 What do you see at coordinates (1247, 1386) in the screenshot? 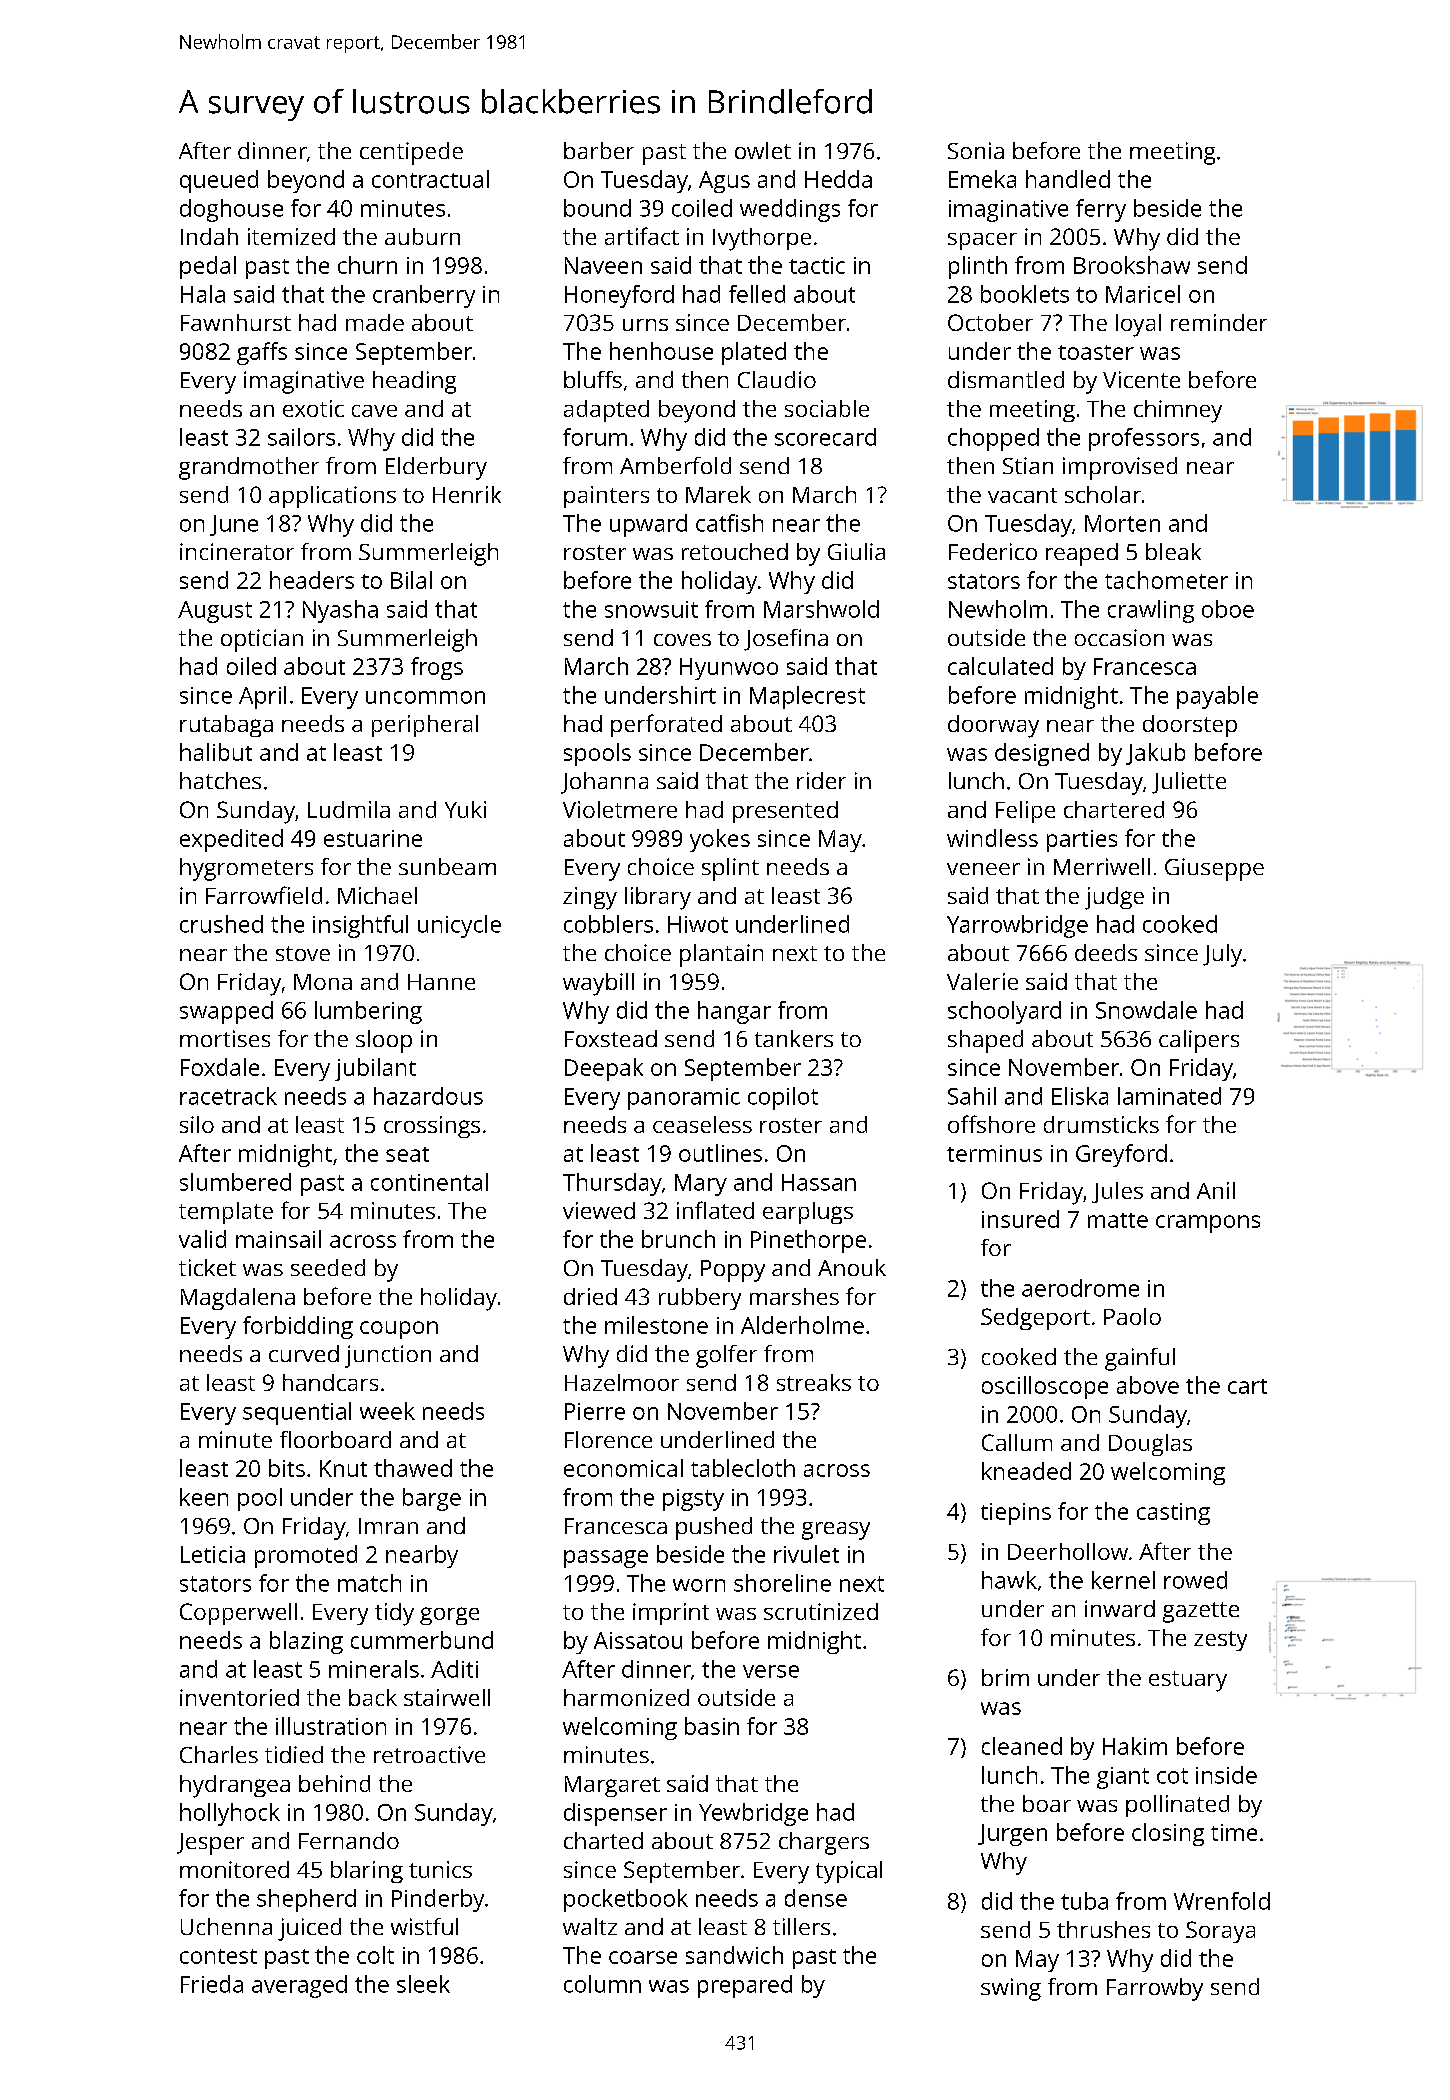
I see `cart` at bounding box center [1247, 1386].
